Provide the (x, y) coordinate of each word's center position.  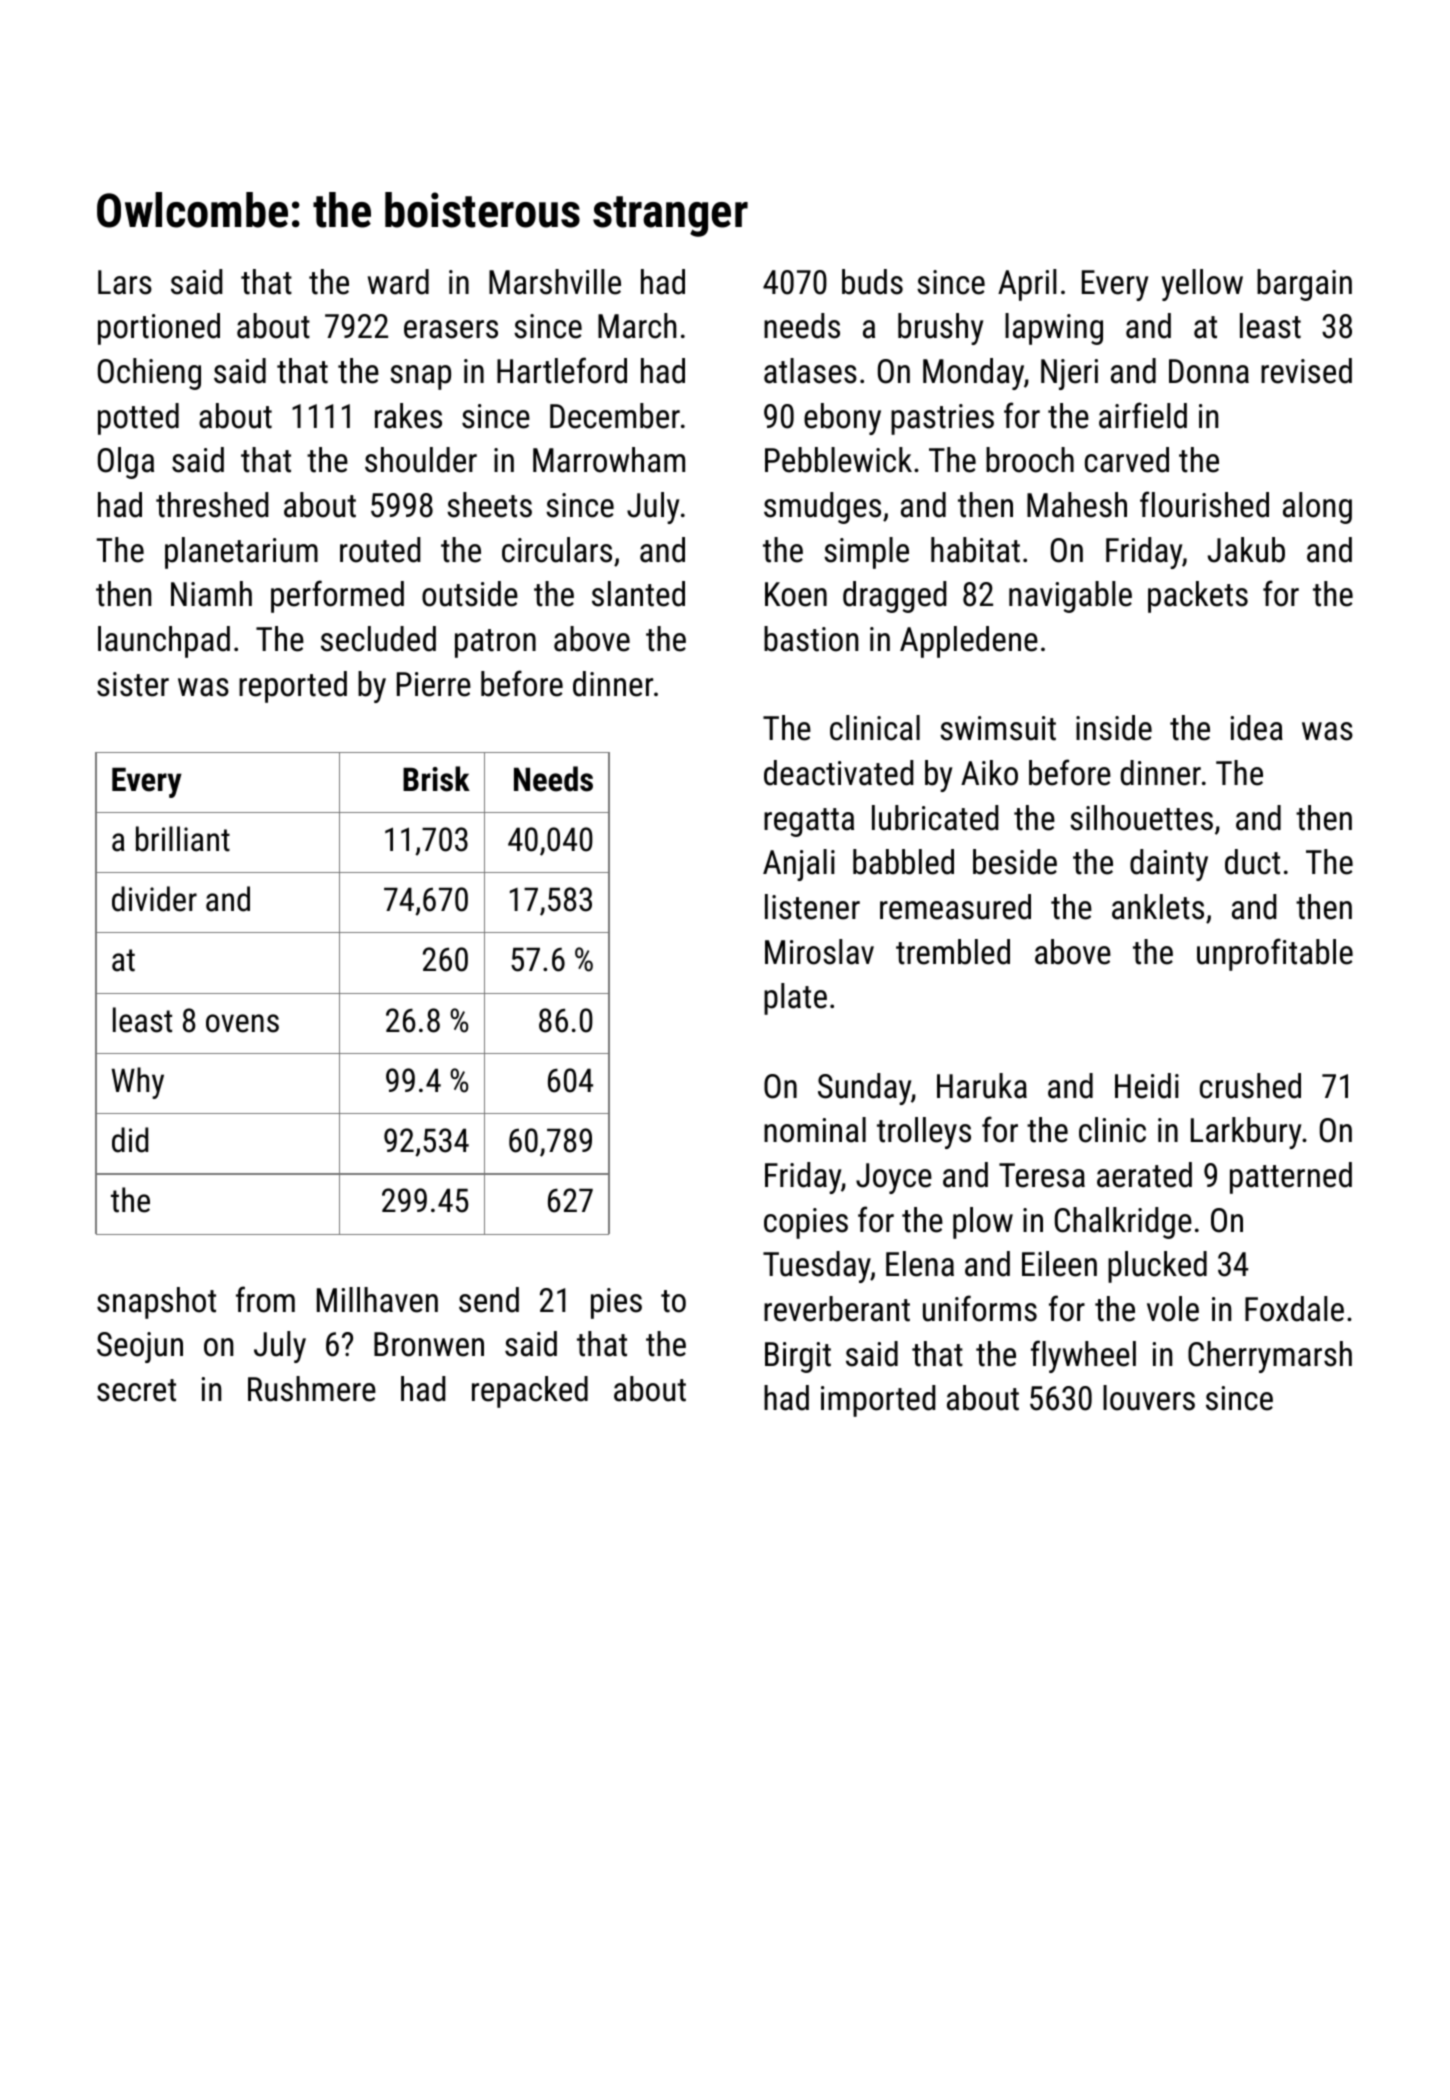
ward (398, 282)
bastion (811, 639)
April (1027, 285)
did (130, 1140)
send (489, 1300)
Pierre (434, 684)
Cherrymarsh (1270, 1357)
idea (1256, 728)
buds (872, 282)
